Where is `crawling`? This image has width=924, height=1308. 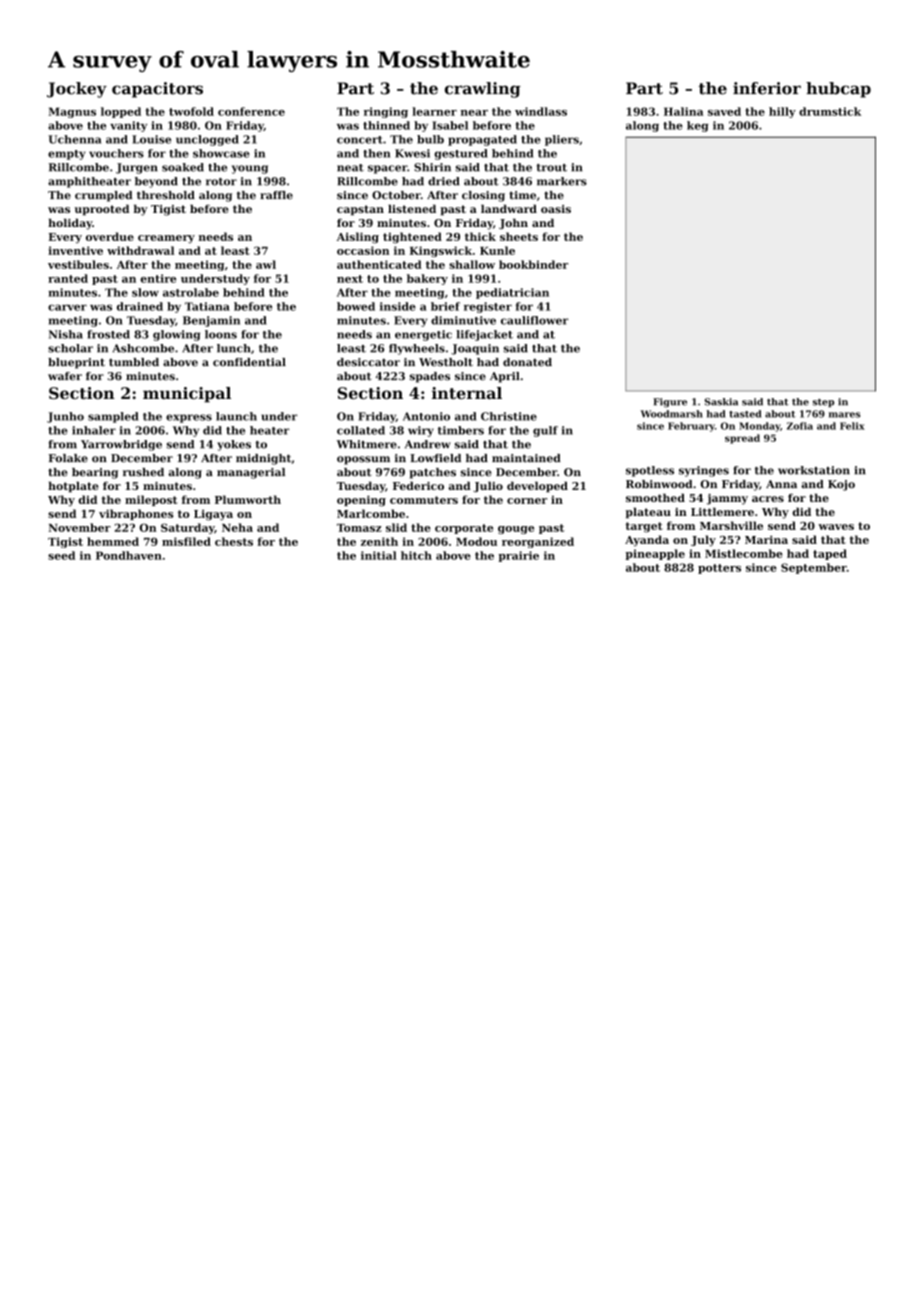 crawling is located at coordinates (483, 90).
